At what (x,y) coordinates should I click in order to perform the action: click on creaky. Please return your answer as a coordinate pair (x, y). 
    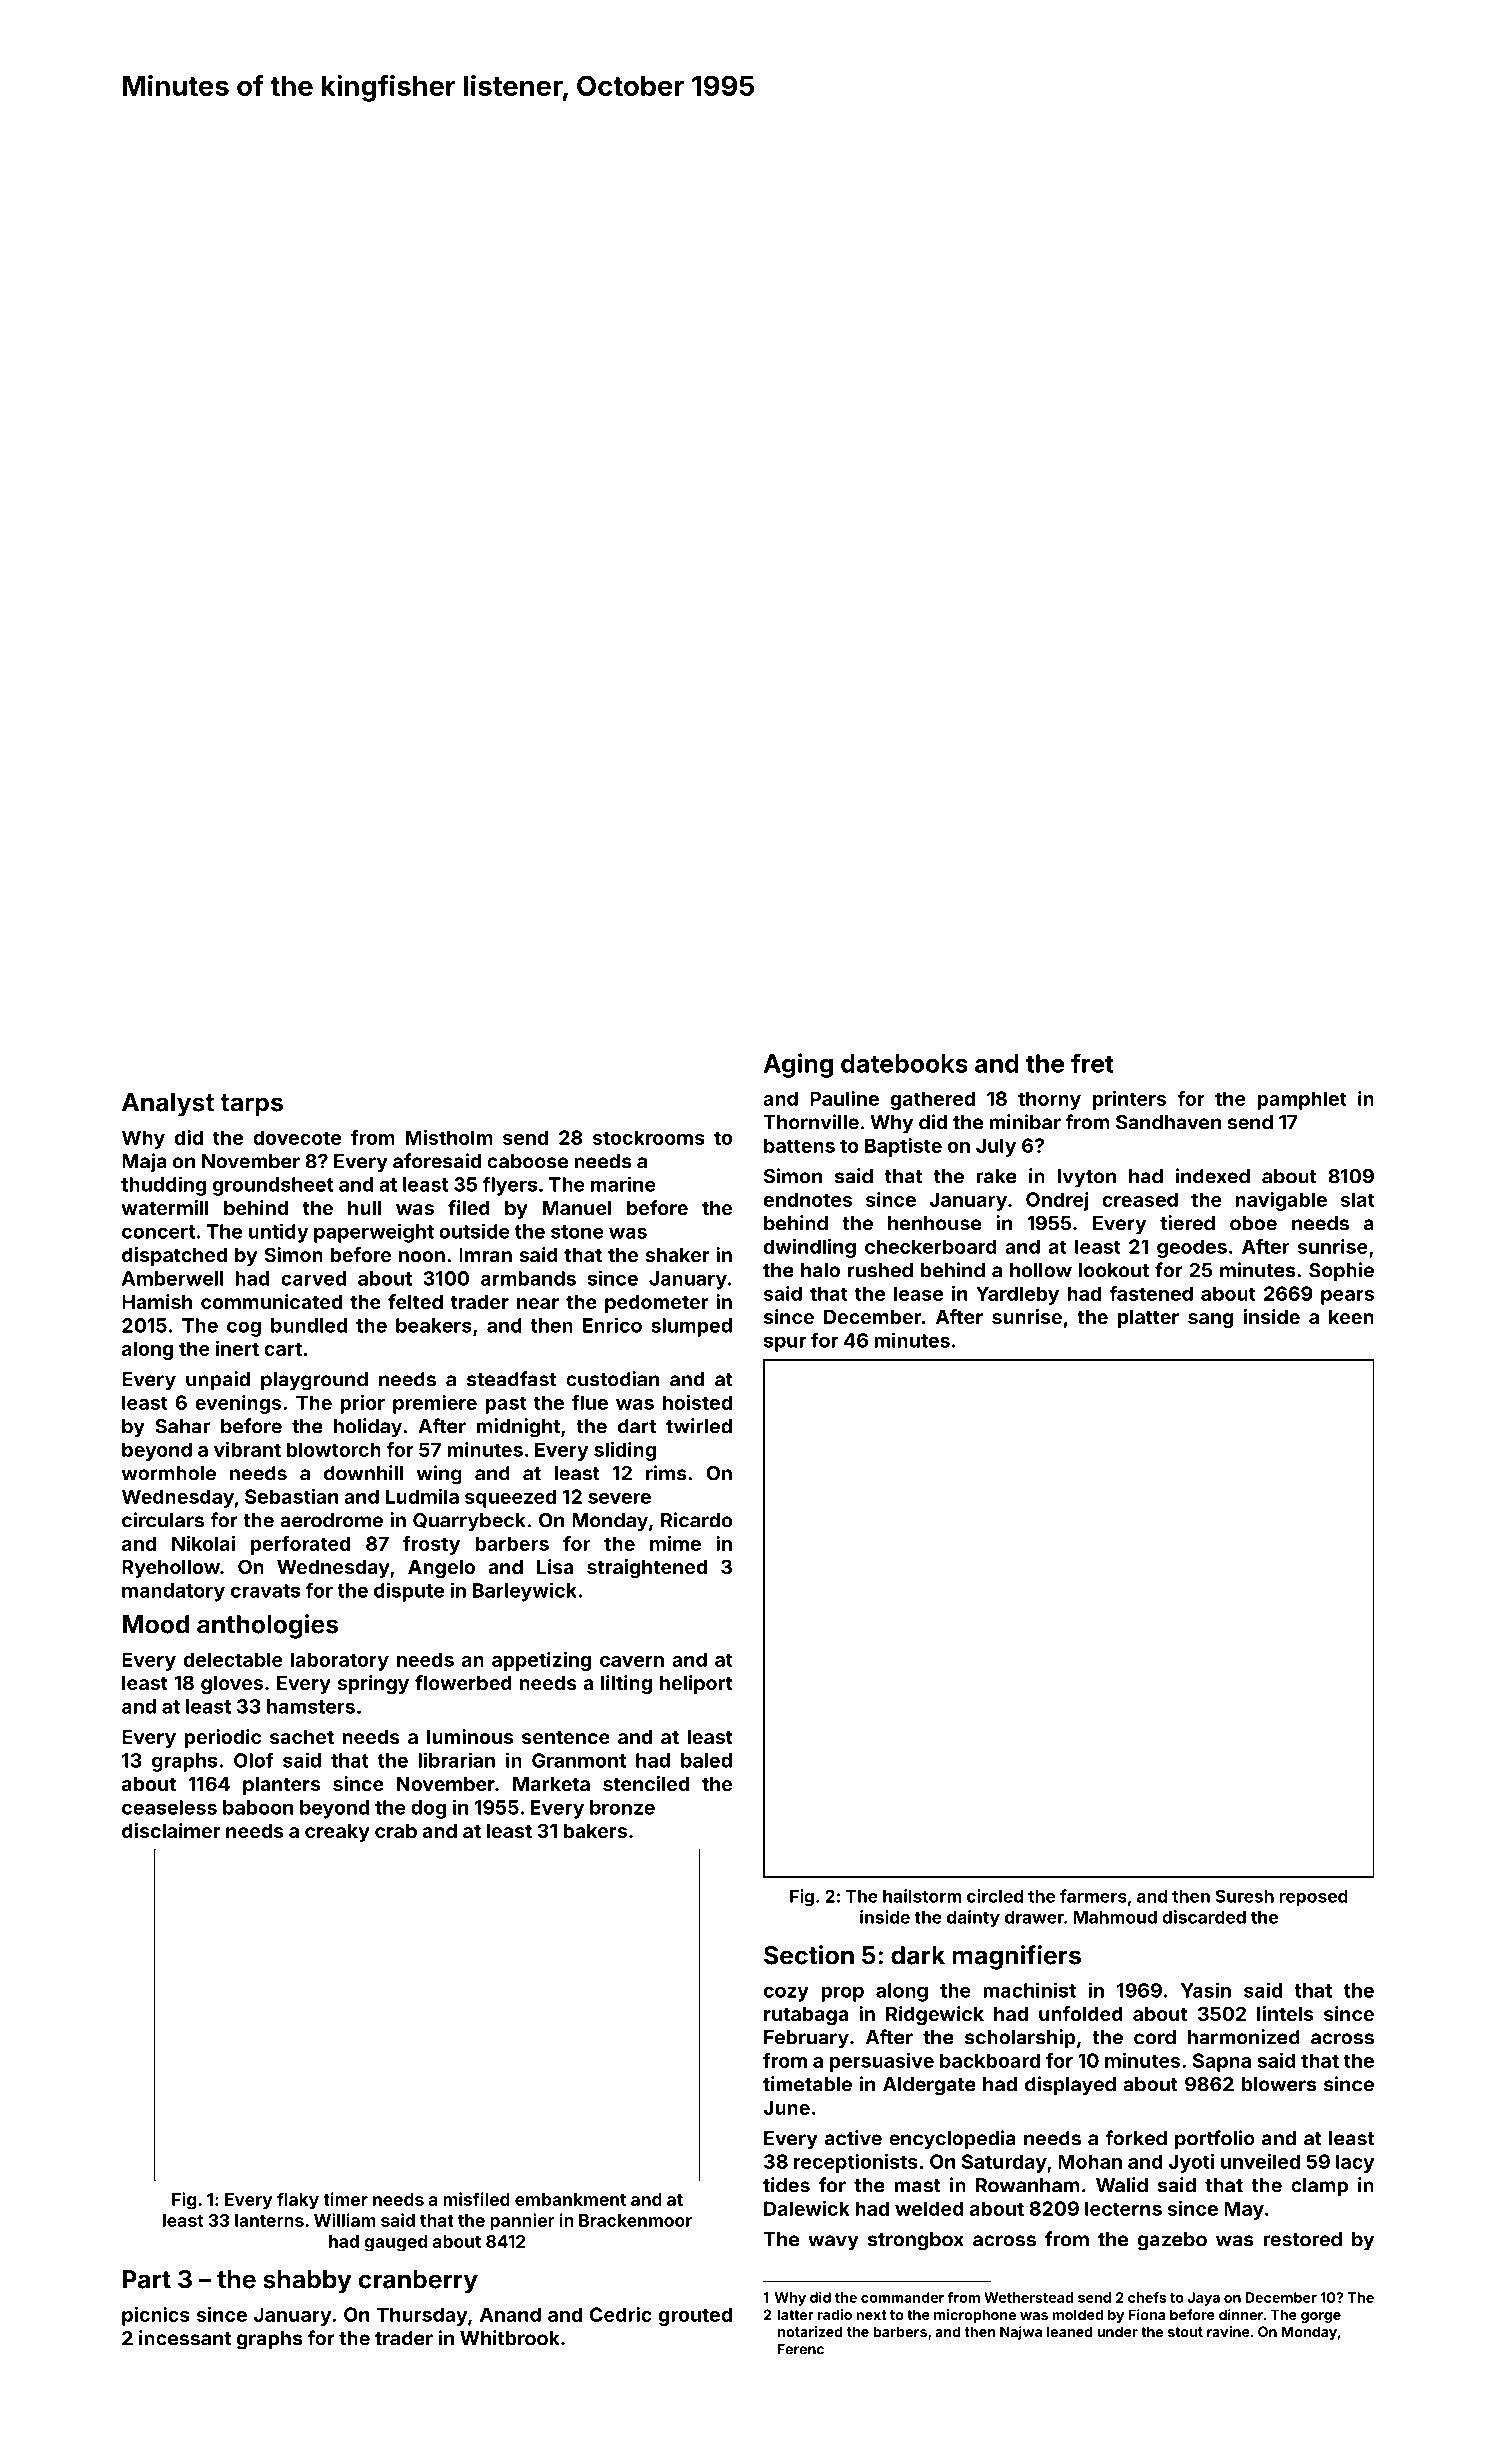
    Looking at the image, I should click on (337, 1833).
